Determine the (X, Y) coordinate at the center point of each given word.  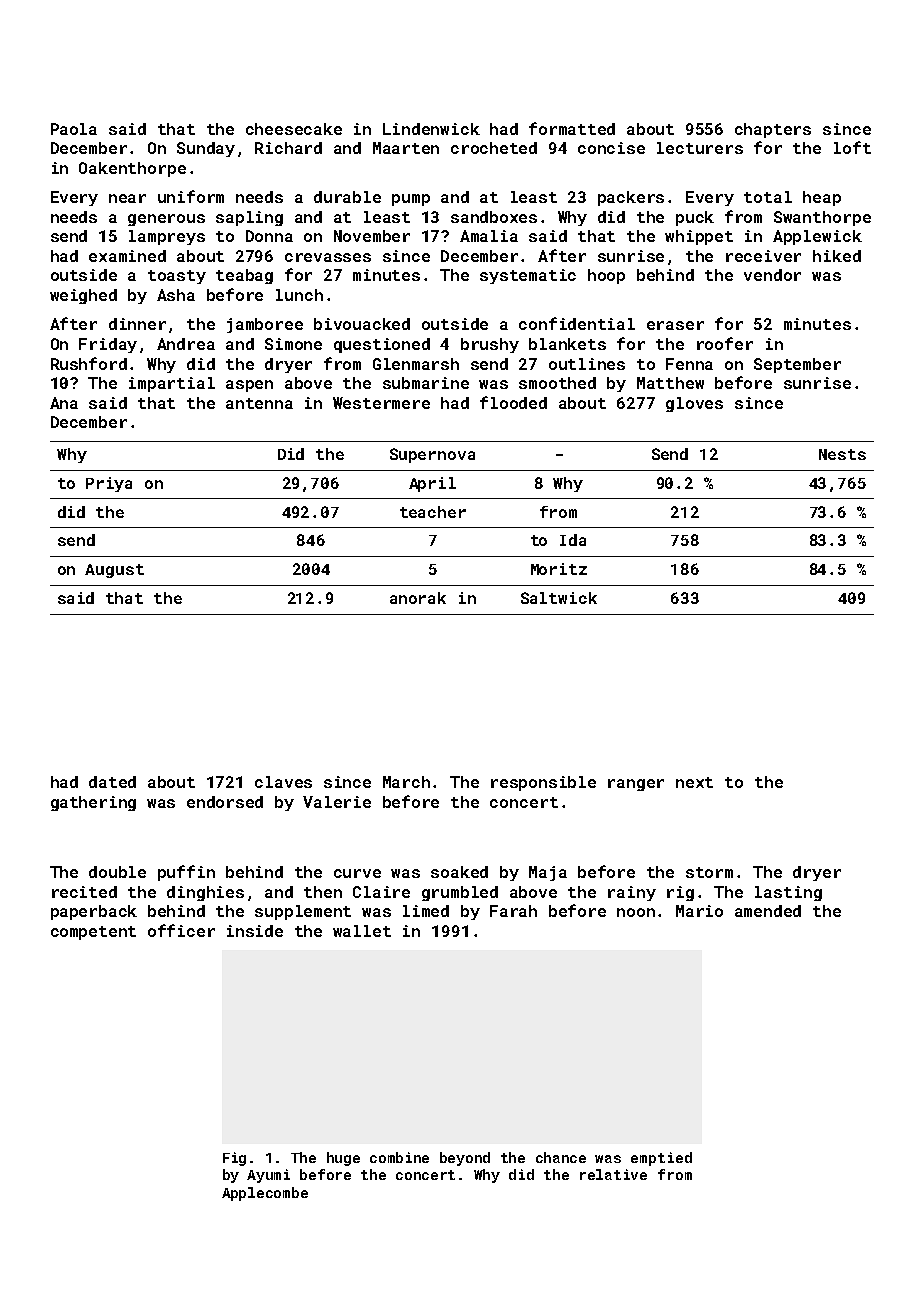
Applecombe (265, 1194)
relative (613, 1174)
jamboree (265, 325)
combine (399, 1157)
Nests (842, 454)
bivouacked (362, 324)
